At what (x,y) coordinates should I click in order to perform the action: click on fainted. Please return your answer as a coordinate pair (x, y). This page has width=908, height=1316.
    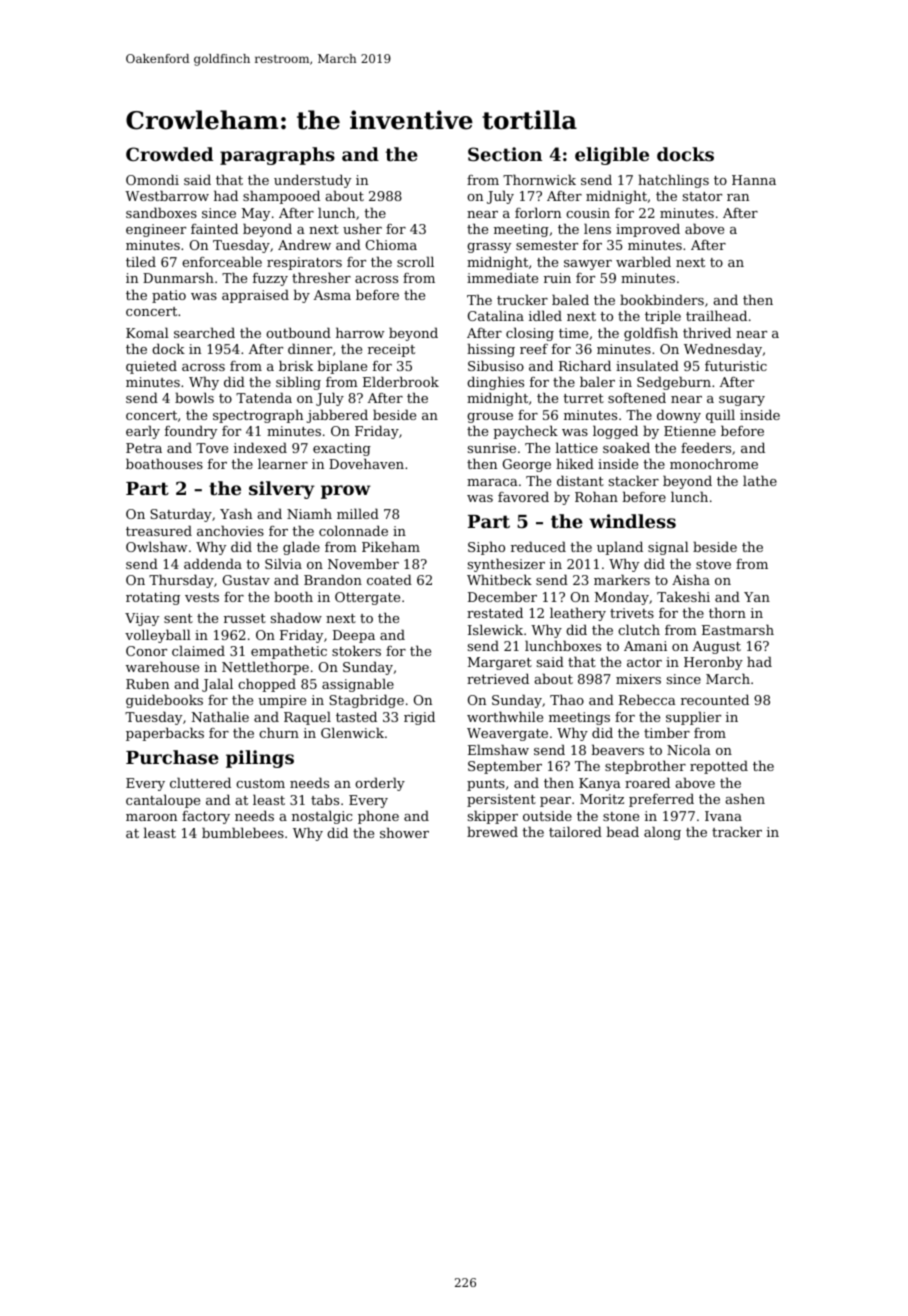
    Looking at the image, I should click on (214, 228).
